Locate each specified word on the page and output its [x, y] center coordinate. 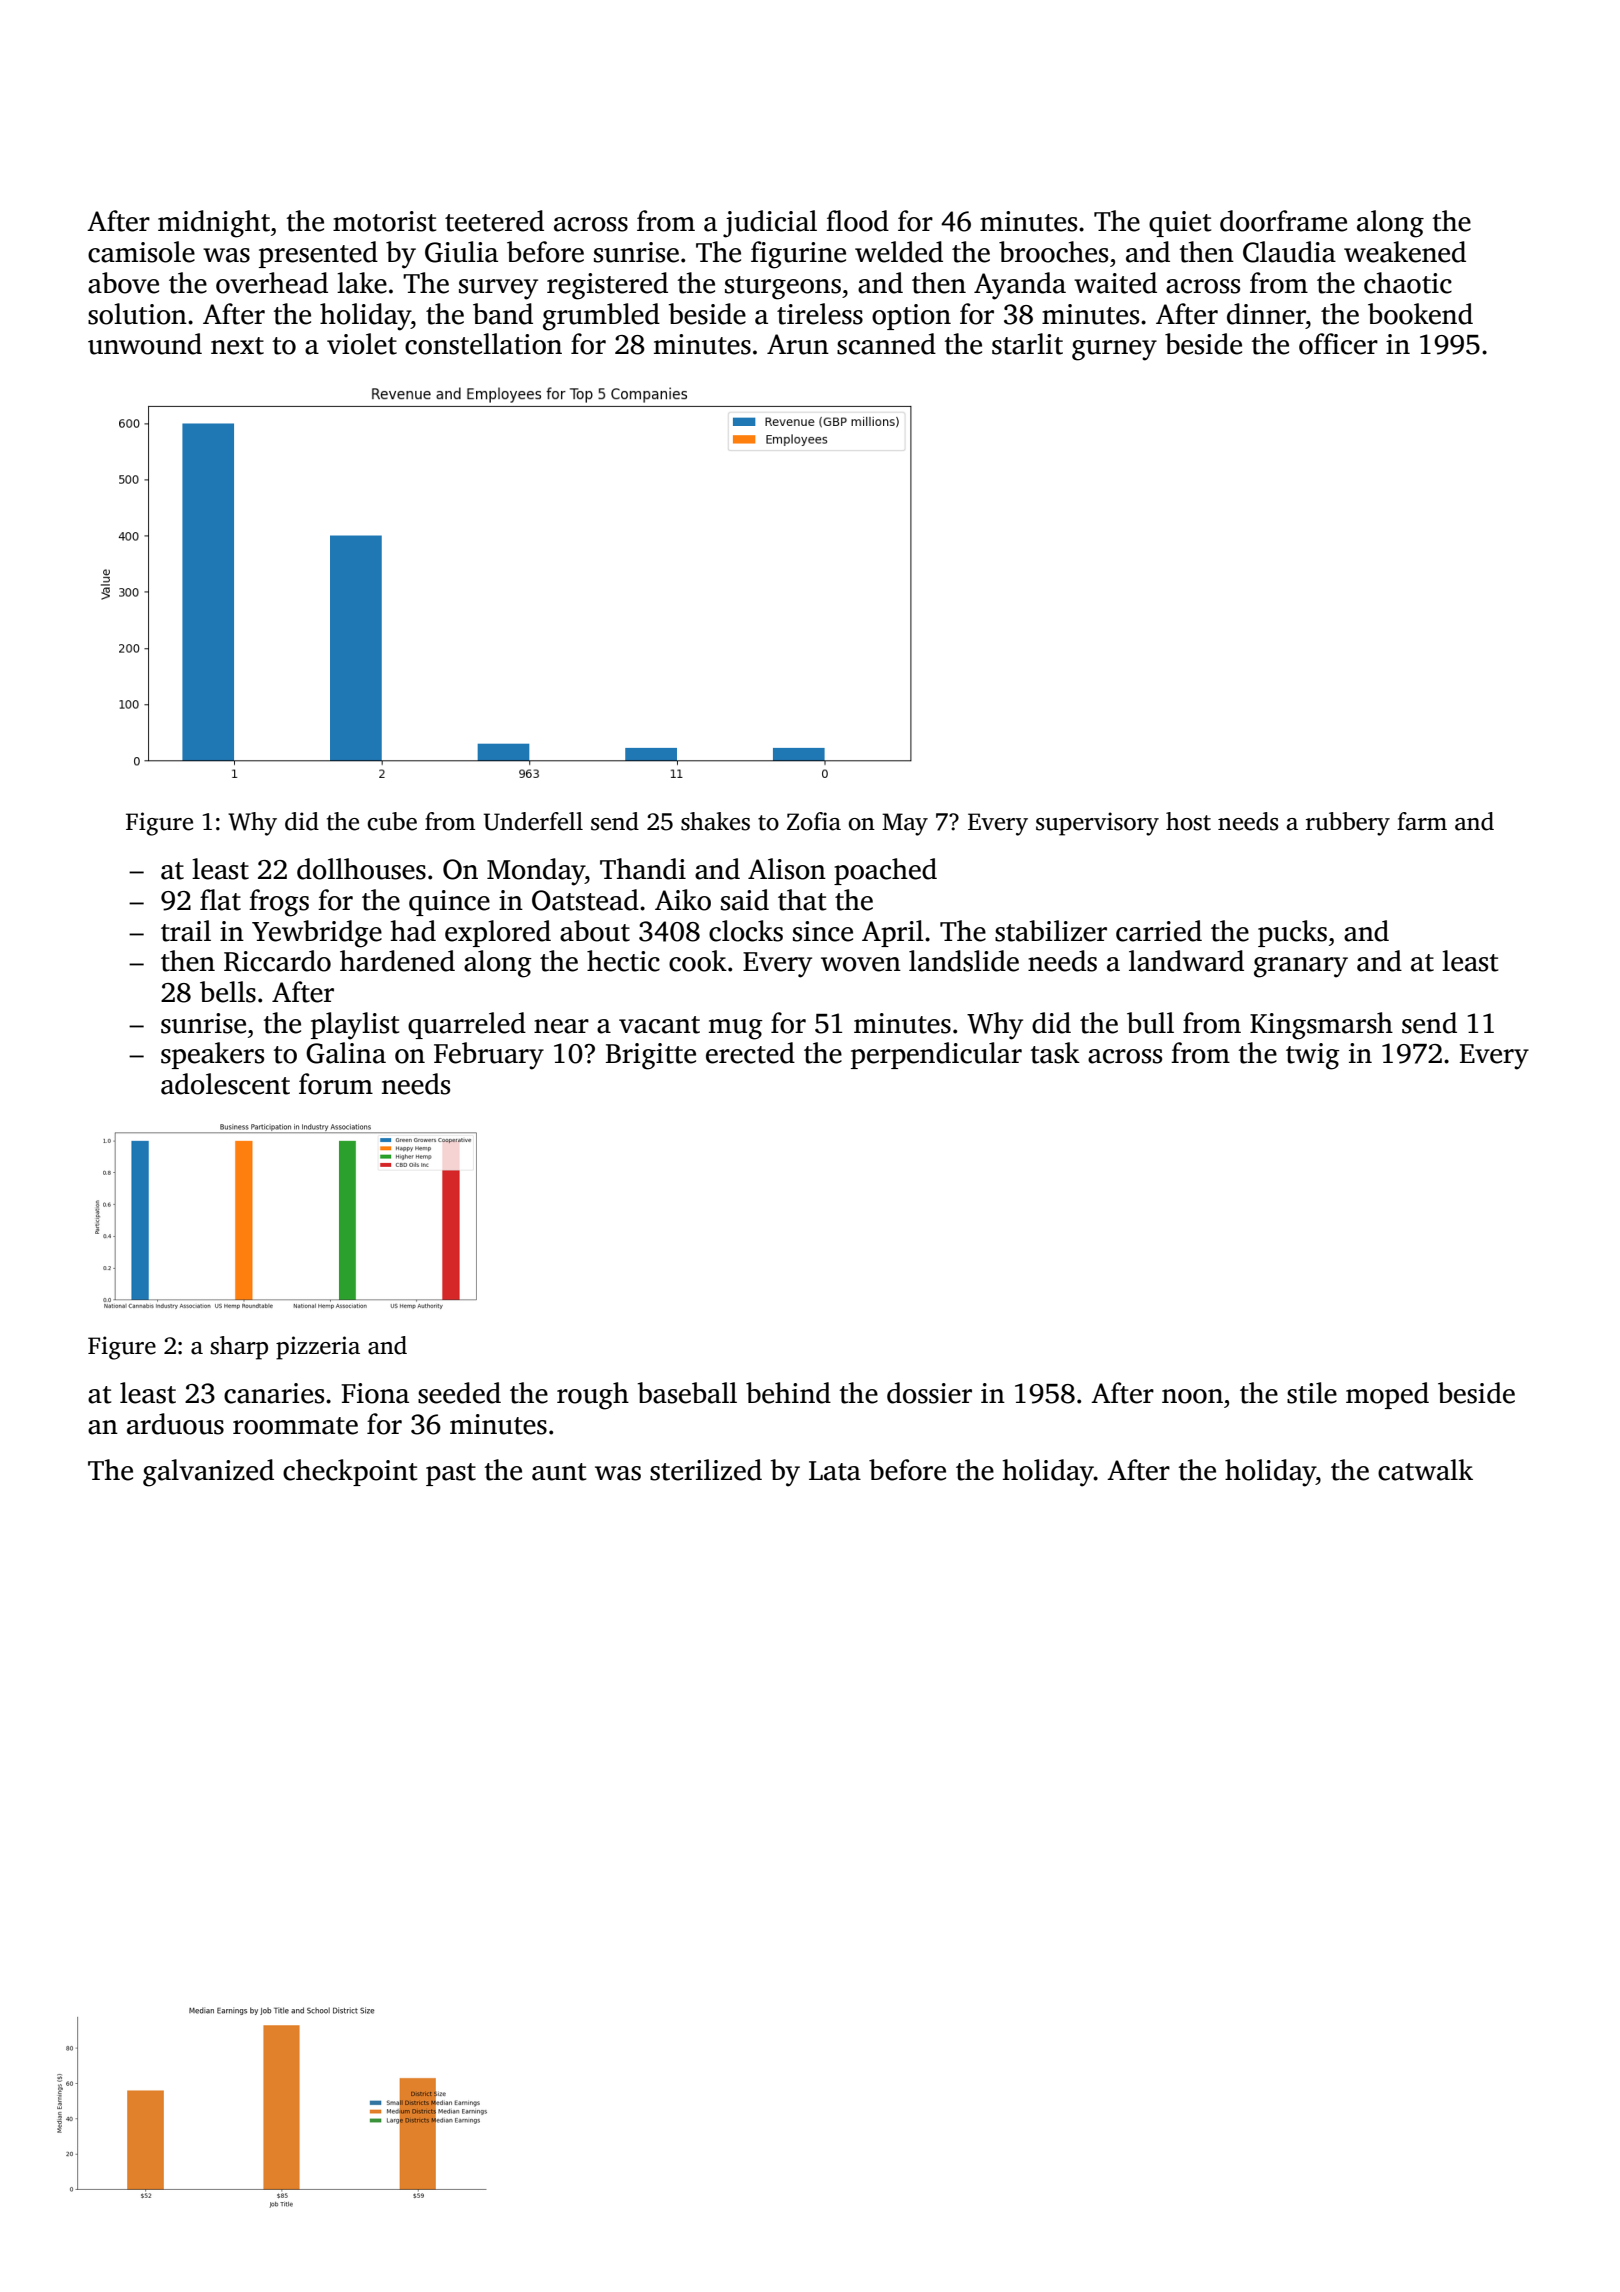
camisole [141, 252]
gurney [1114, 350]
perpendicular [936, 1055]
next [237, 346]
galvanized [208, 1473]
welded [899, 252]
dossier [929, 1393]
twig [1313, 1056]
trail [186, 931]
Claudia [1289, 252]
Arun [798, 344]
